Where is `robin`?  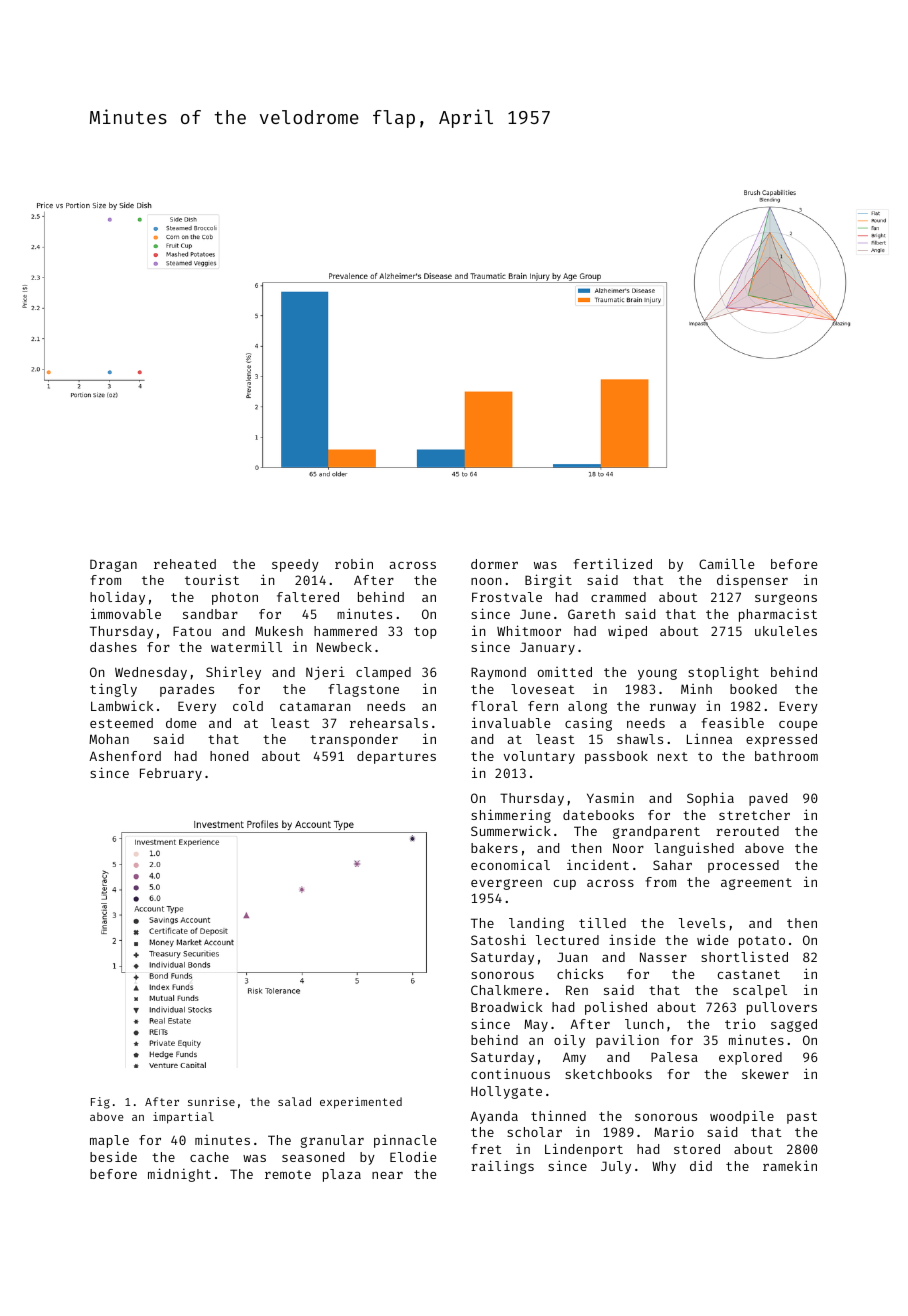 robin is located at coordinates (354, 564).
